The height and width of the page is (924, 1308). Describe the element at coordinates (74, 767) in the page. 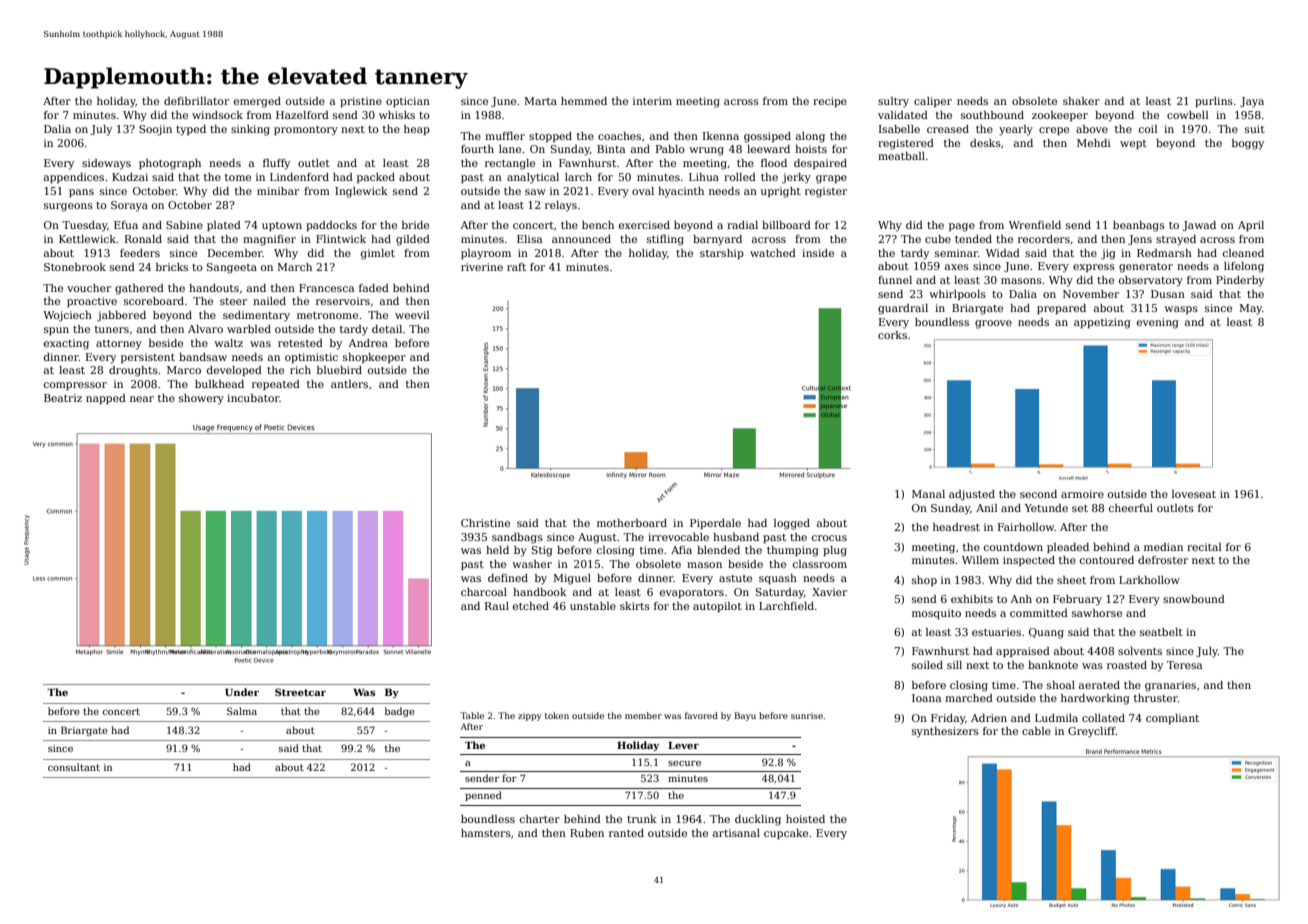

I see `consultant` at that location.
